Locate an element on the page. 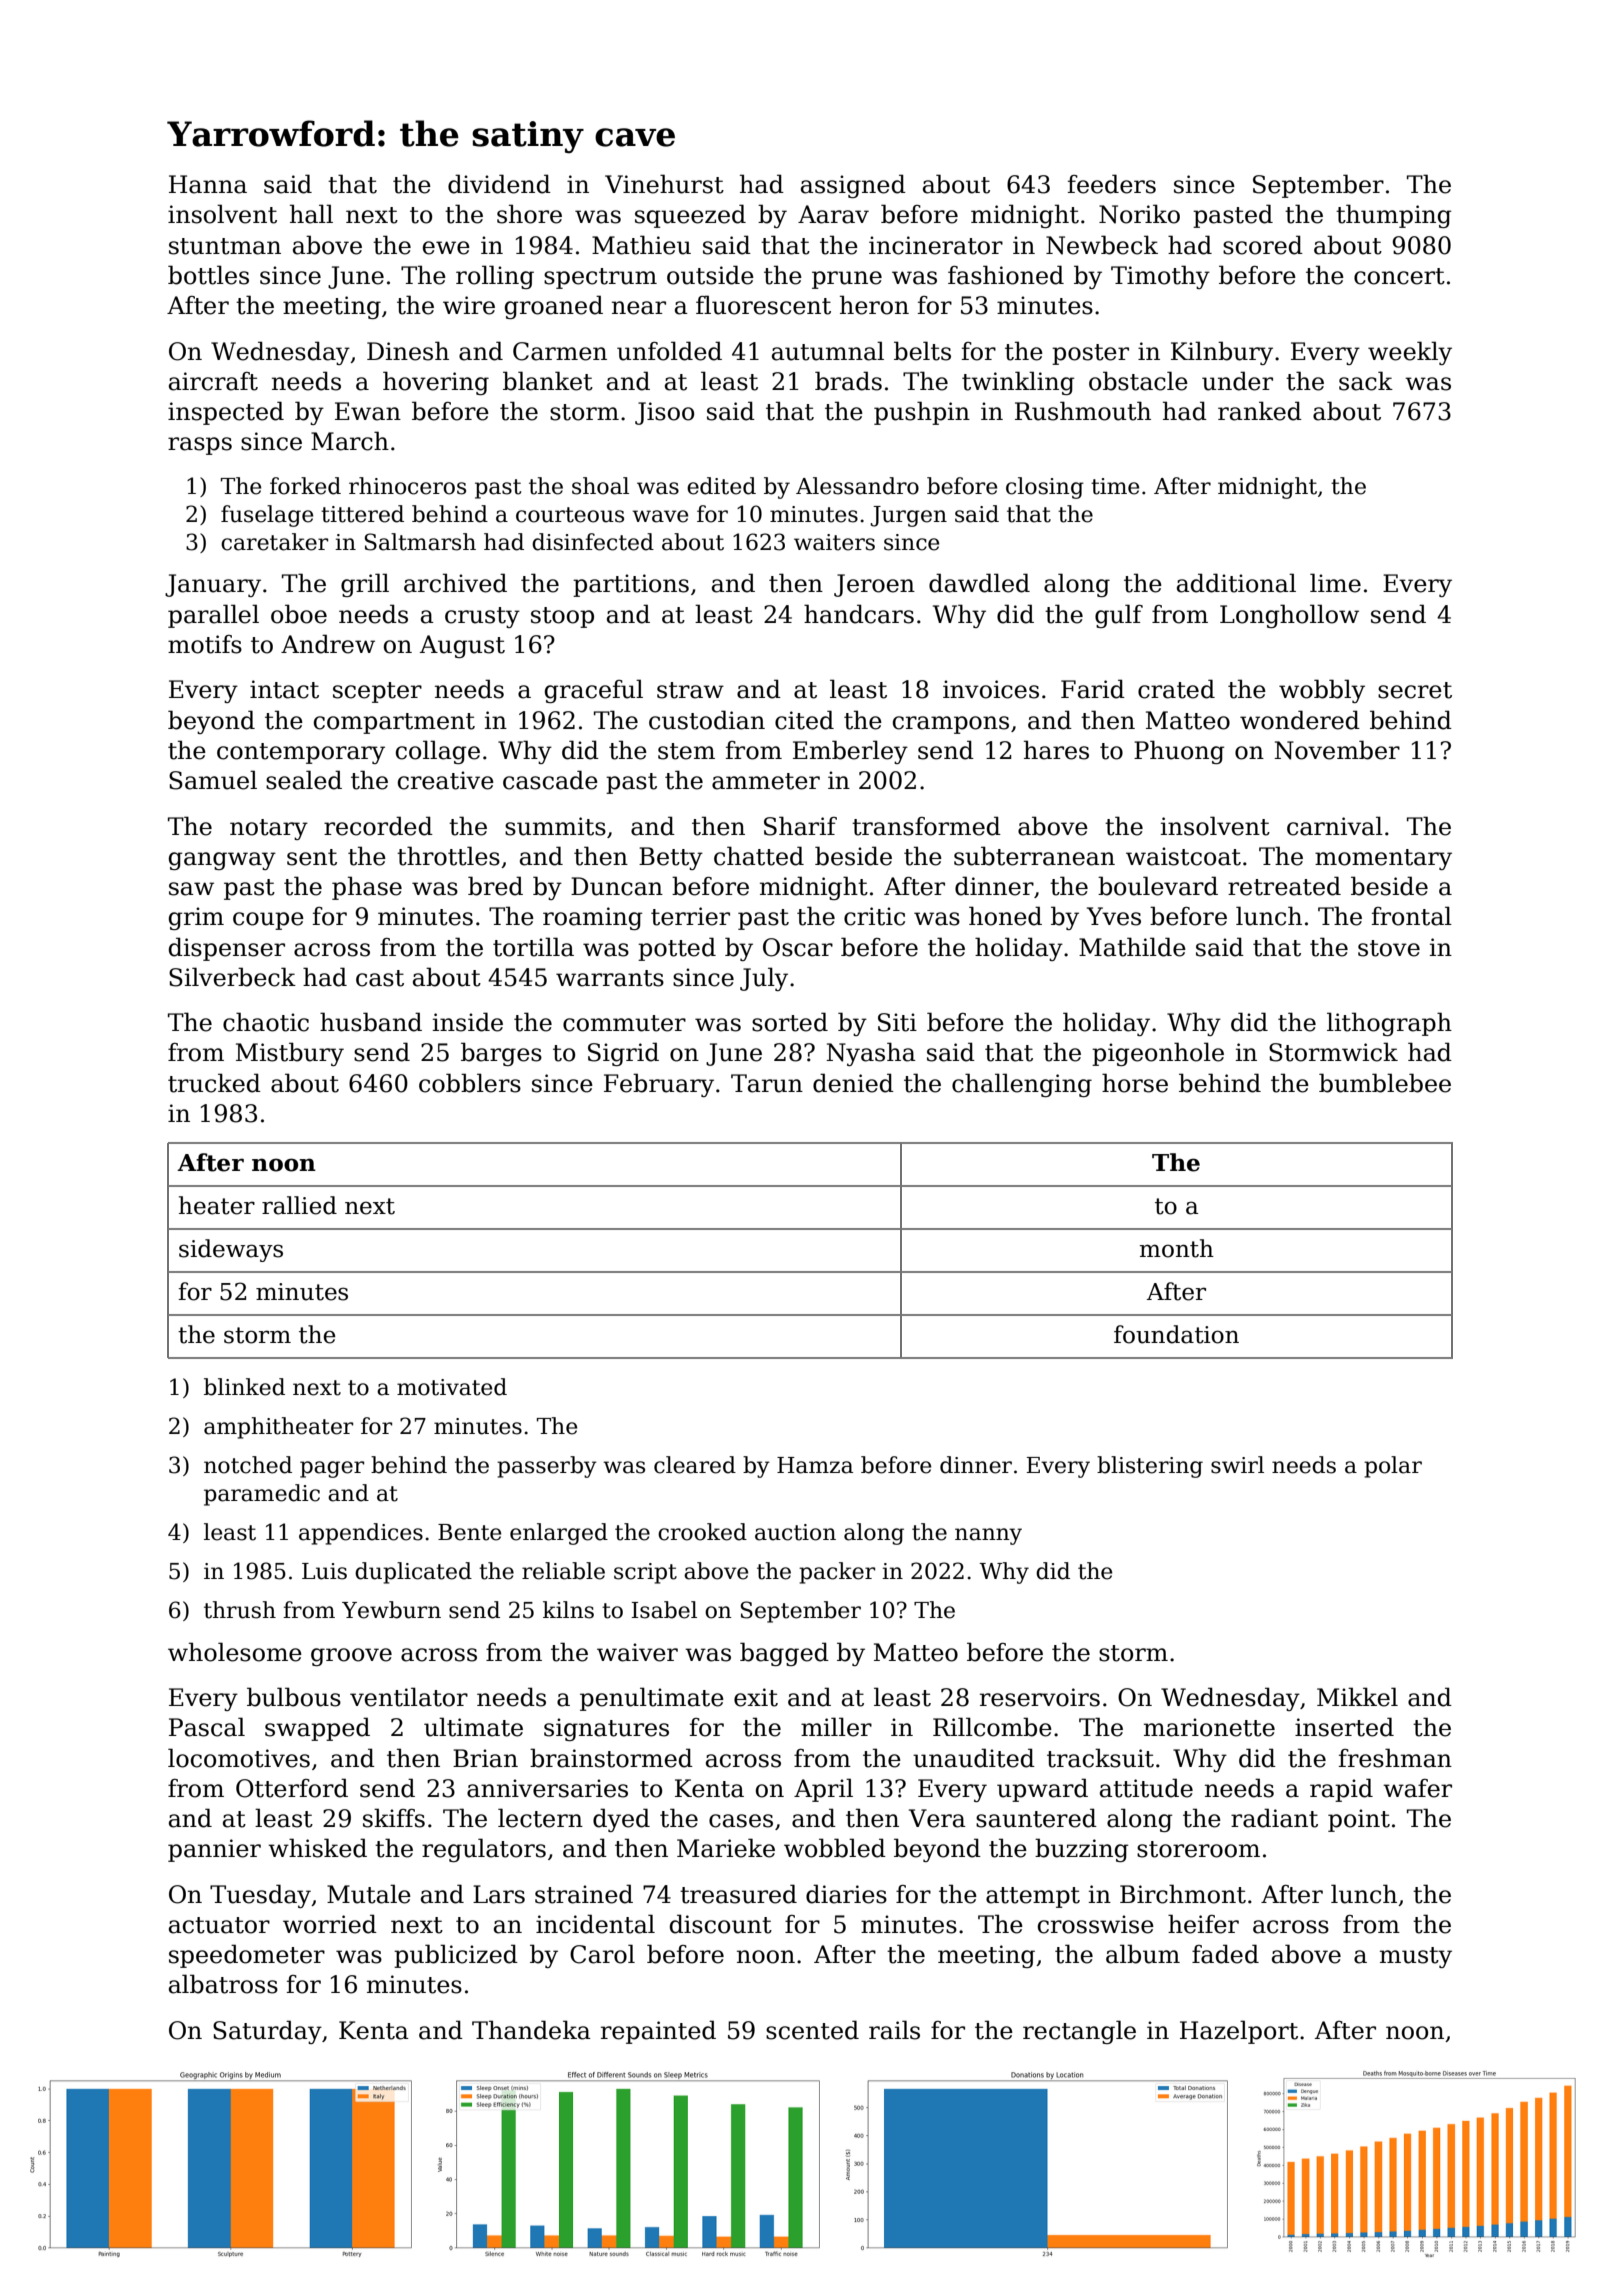 This page has height=2292, width=1620. Vinehurst is located at coordinates (664, 184).
